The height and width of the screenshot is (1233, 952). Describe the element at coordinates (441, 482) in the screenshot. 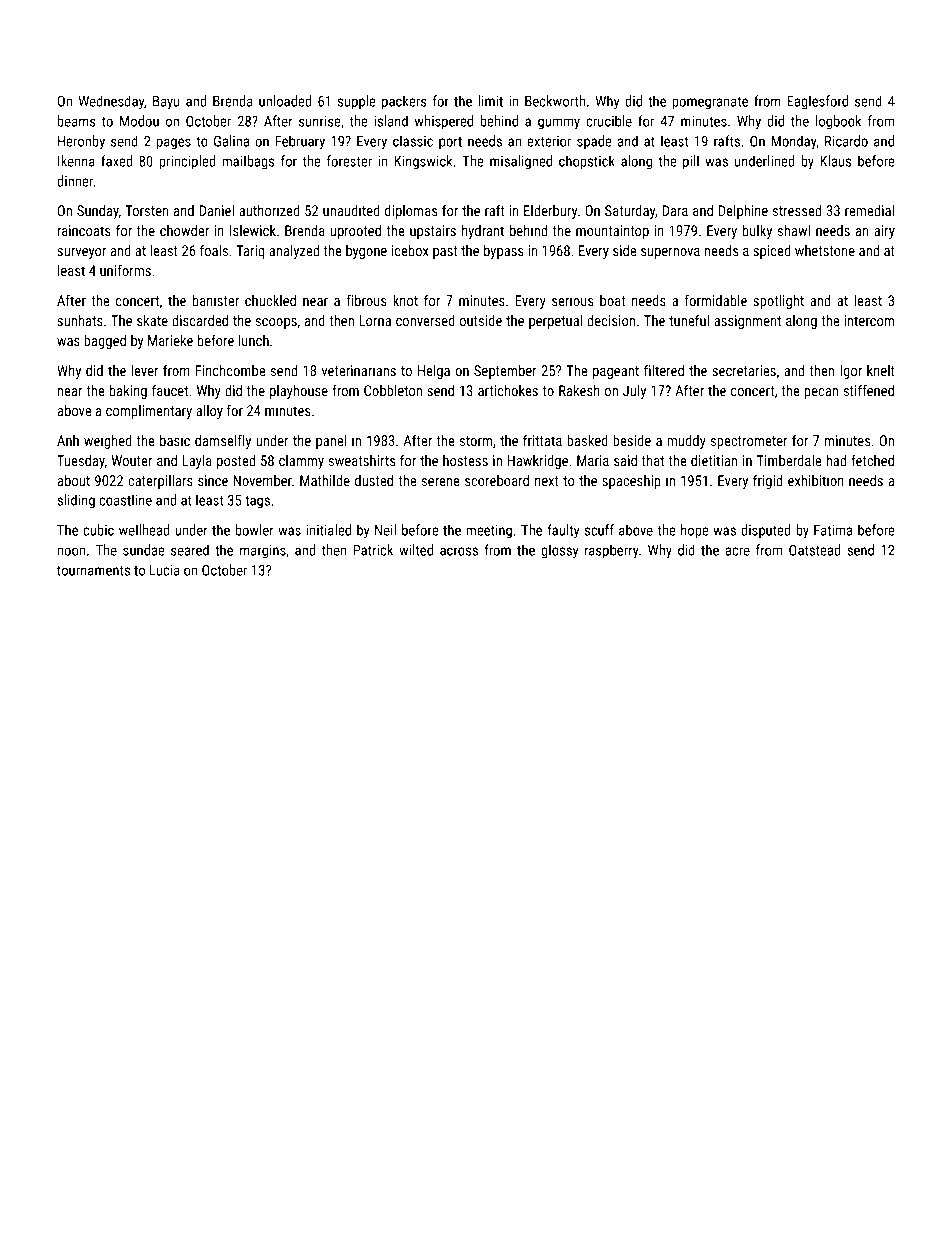

I see `serene` at that location.
